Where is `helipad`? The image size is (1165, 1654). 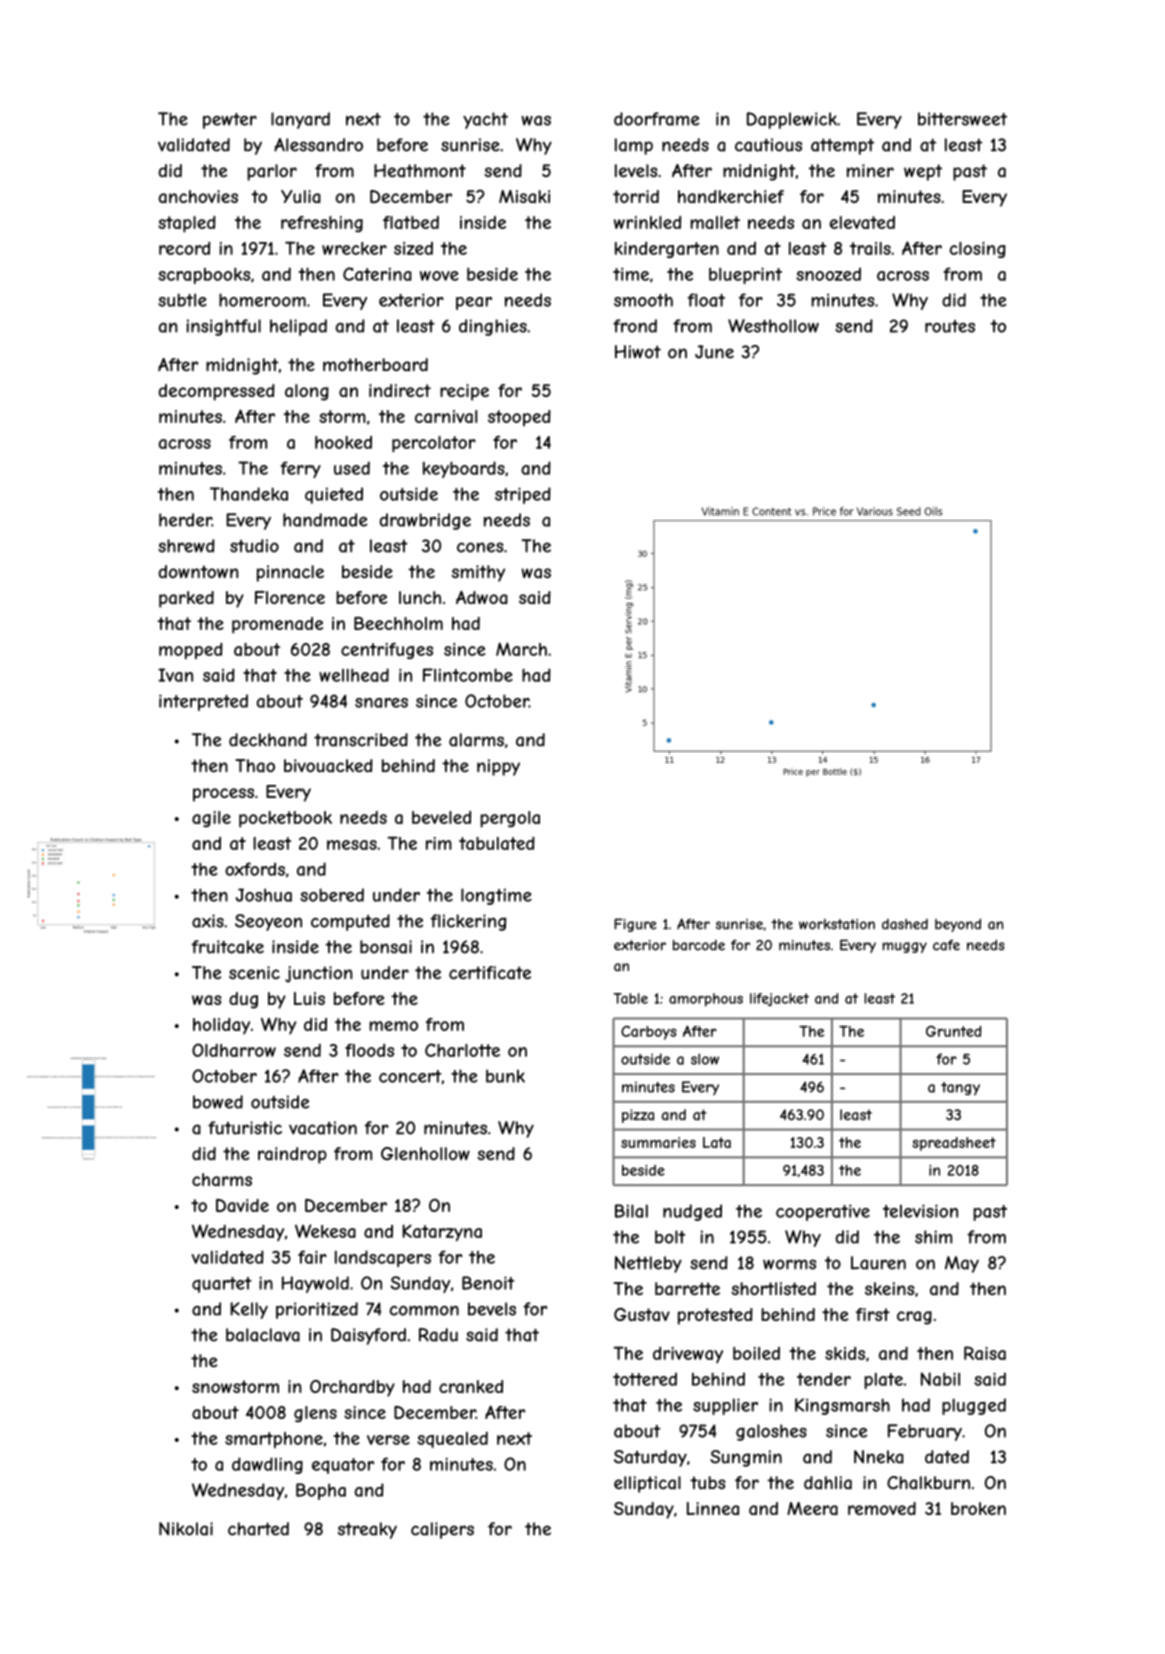
helipad is located at coordinates (298, 327).
